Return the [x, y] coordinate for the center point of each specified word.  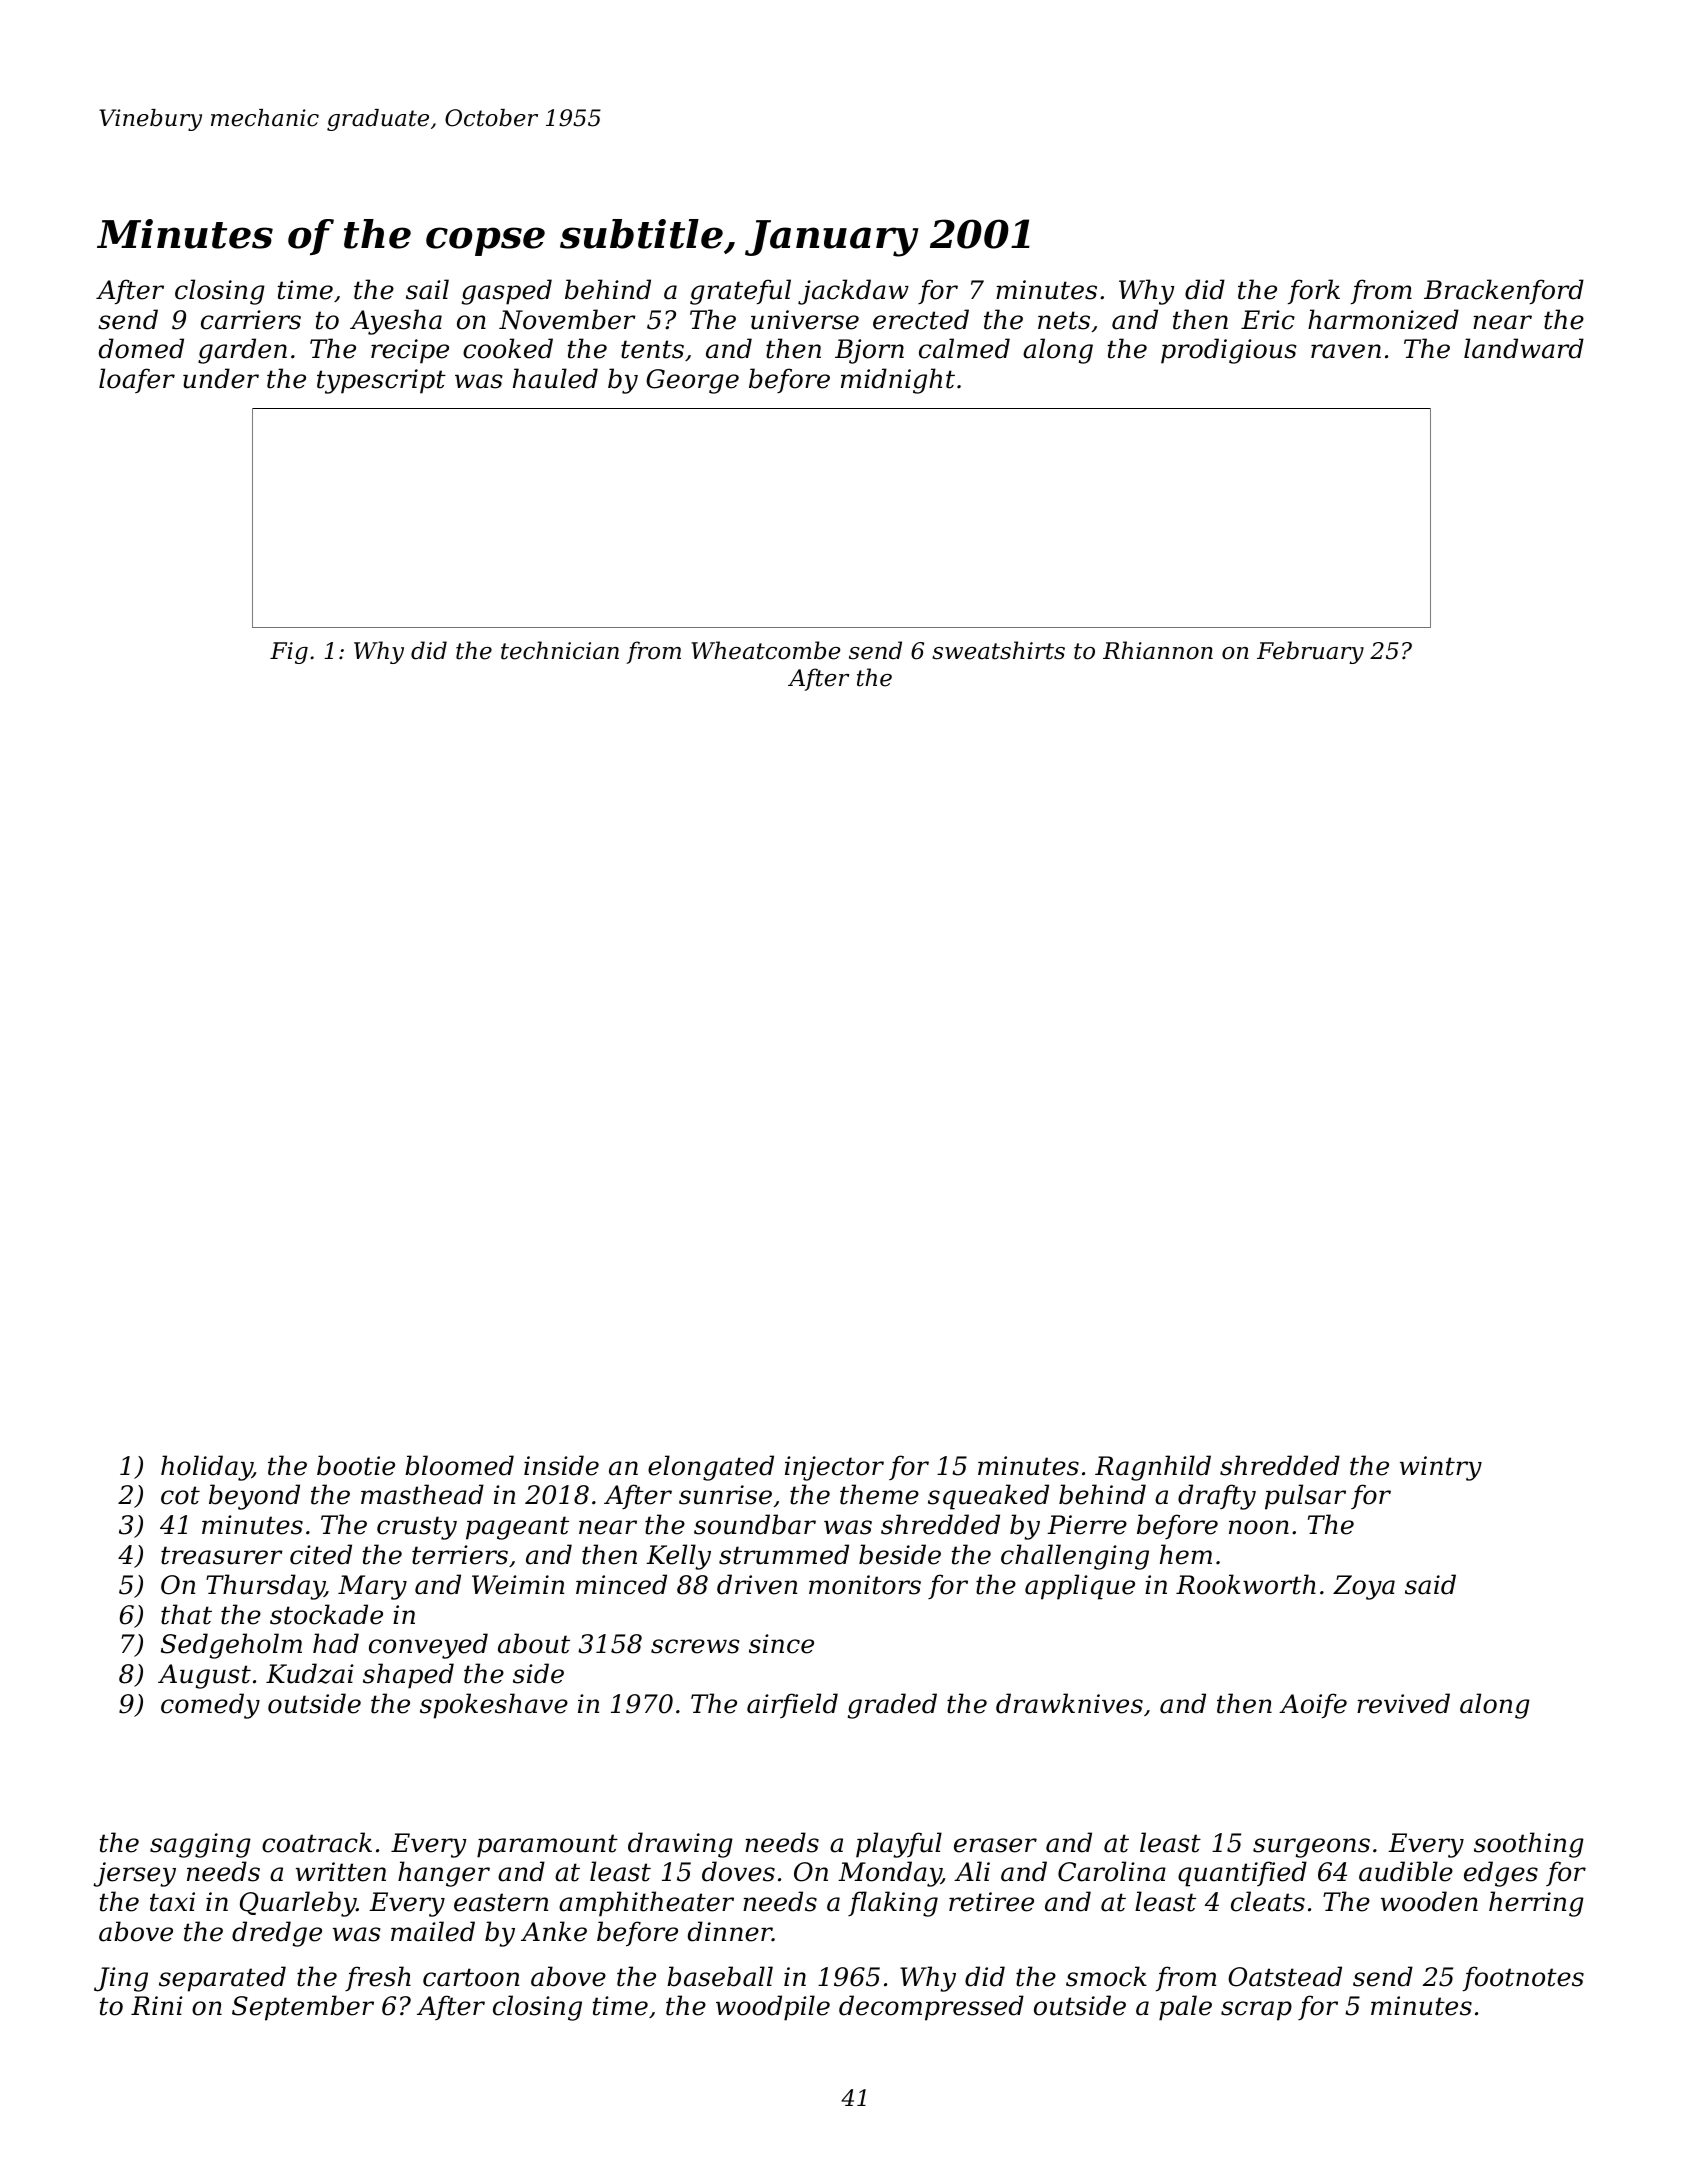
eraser [995, 1845]
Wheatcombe [766, 650]
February [1310, 652]
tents [652, 349]
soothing [1529, 1845]
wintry [1441, 1468]
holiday [206, 1468]
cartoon [471, 1977]
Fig [289, 653]
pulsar [1305, 1497]
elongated [711, 1468]
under [221, 378]
